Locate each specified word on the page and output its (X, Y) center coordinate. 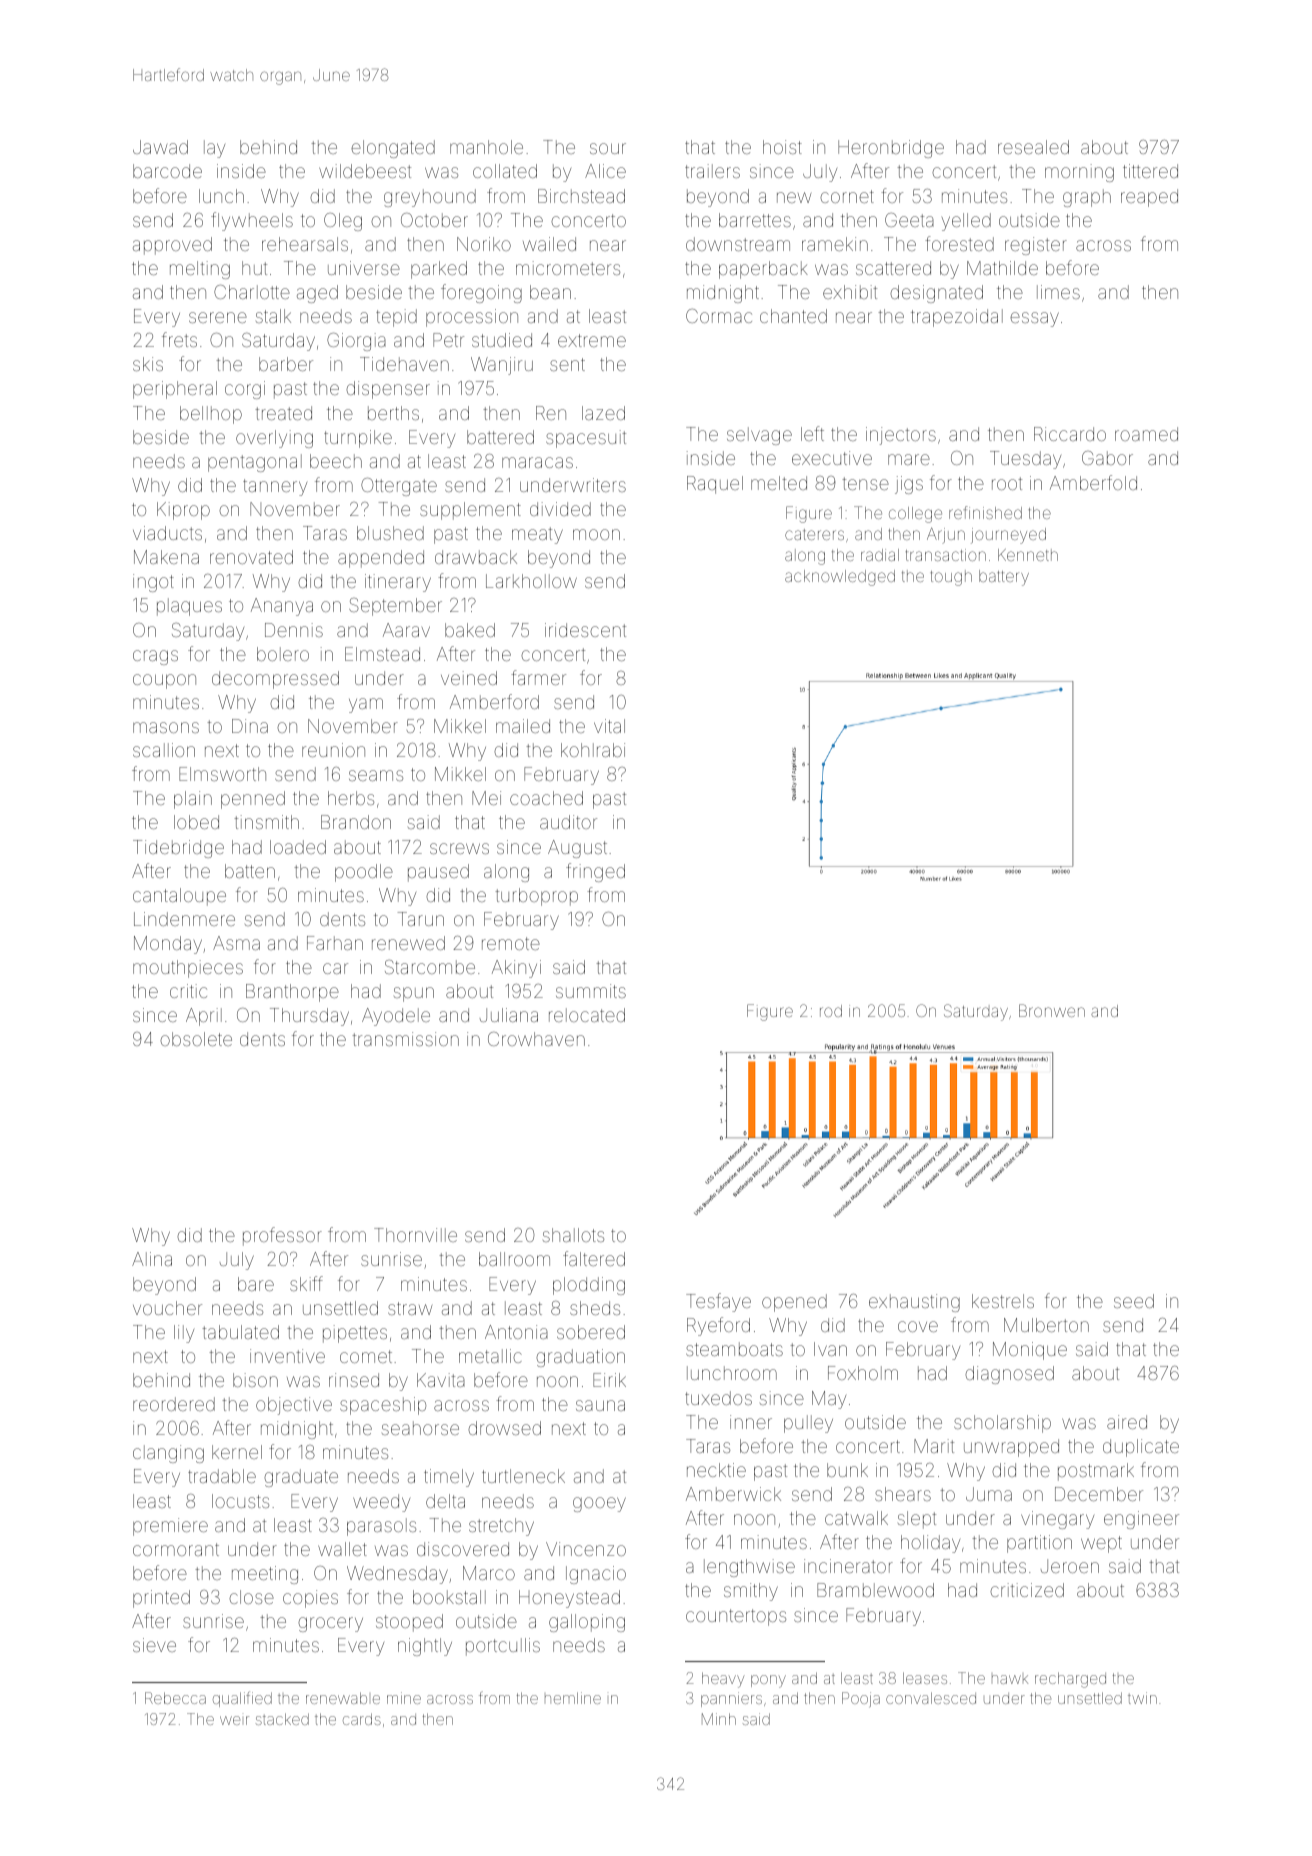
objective (294, 1406)
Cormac (719, 316)
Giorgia (356, 342)
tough (951, 578)
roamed (1146, 434)
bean (550, 292)
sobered (591, 1332)
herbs (351, 798)
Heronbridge (891, 149)
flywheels (252, 221)
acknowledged (840, 578)
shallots (573, 1235)
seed (1134, 1301)
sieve (154, 1645)
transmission (405, 1039)
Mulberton (1046, 1325)
